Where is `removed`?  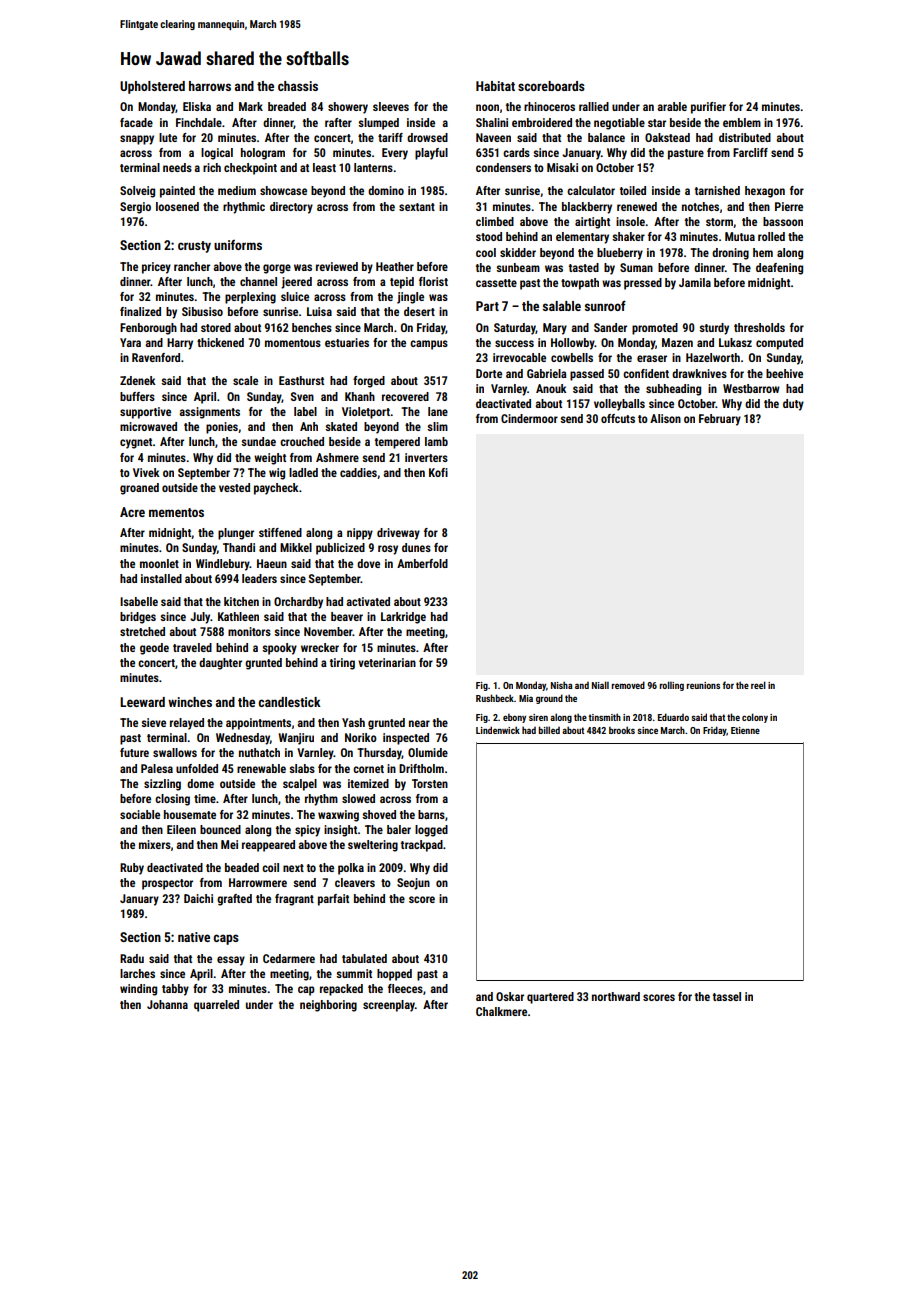 removed is located at coordinates (628, 685).
